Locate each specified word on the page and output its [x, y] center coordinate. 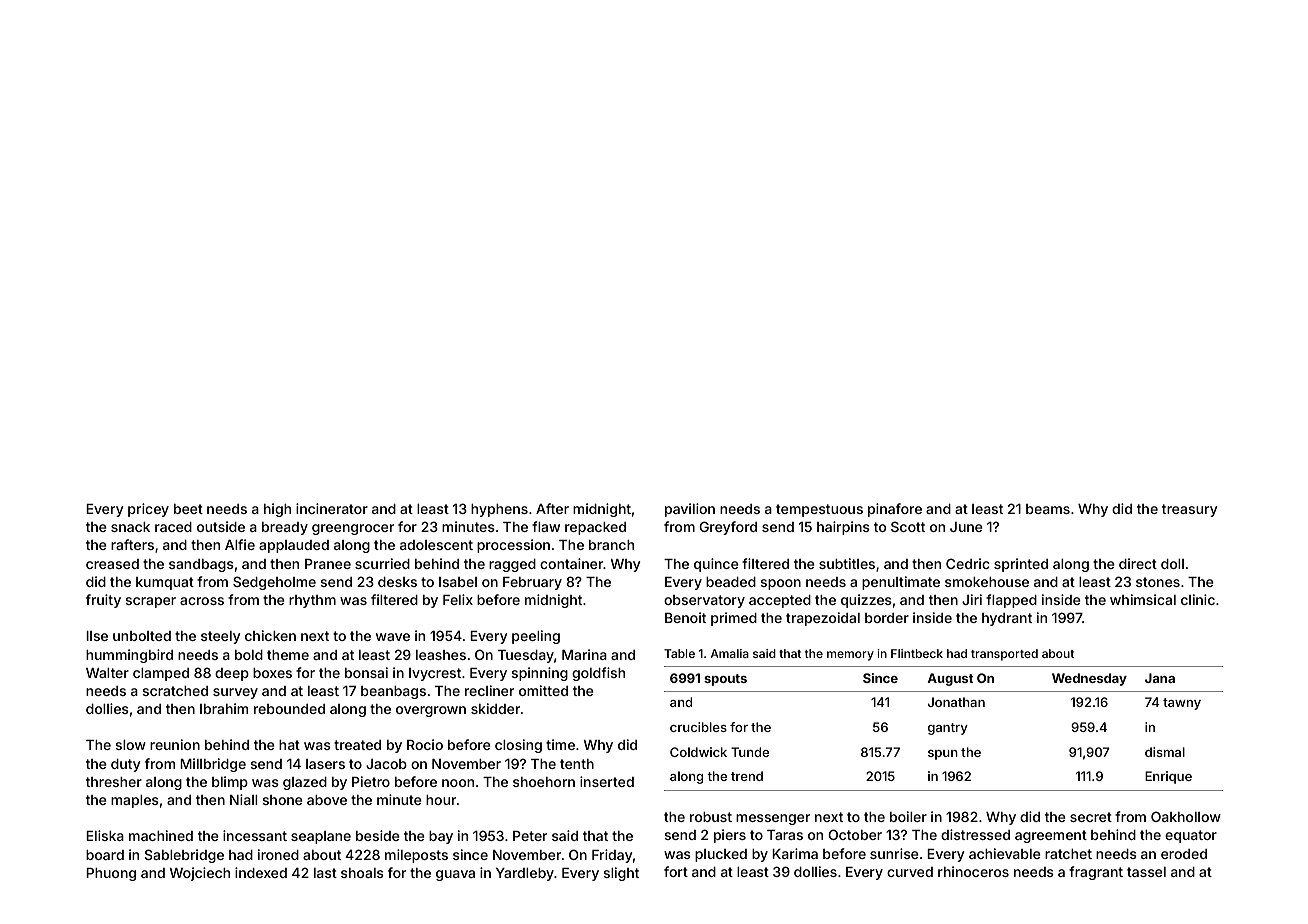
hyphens [499, 510]
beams [1048, 509]
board [105, 855]
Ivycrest [435, 674]
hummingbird [129, 656]
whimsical [1143, 599]
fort [676, 871]
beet [188, 509]
